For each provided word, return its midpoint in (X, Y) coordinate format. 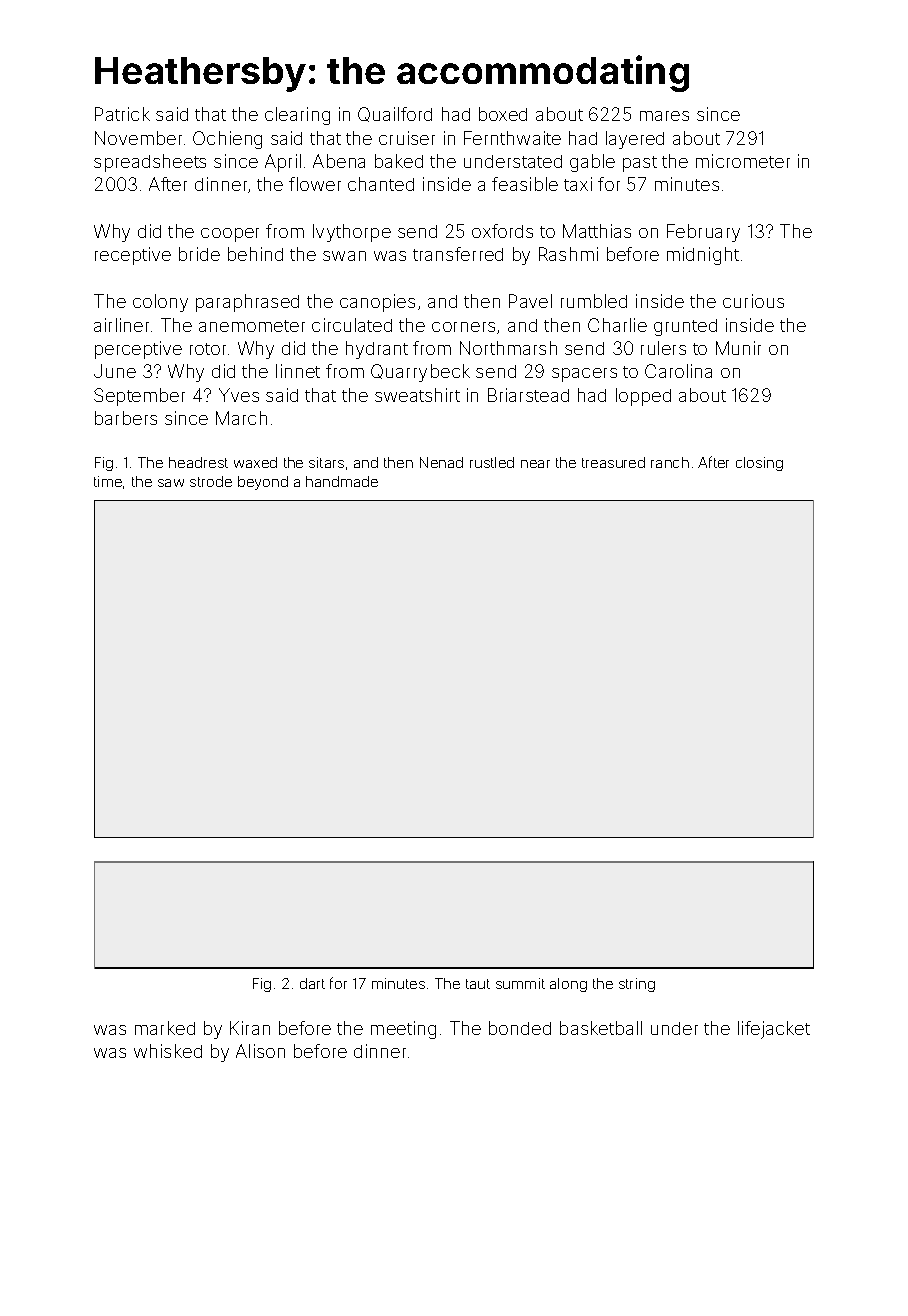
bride (199, 254)
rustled (492, 462)
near (535, 464)
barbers (126, 418)
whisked (168, 1051)
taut (478, 984)
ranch (670, 462)
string (637, 985)
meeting (403, 1030)
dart (312, 983)
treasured (613, 462)
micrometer (743, 161)
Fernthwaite (512, 138)
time (108, 481)
